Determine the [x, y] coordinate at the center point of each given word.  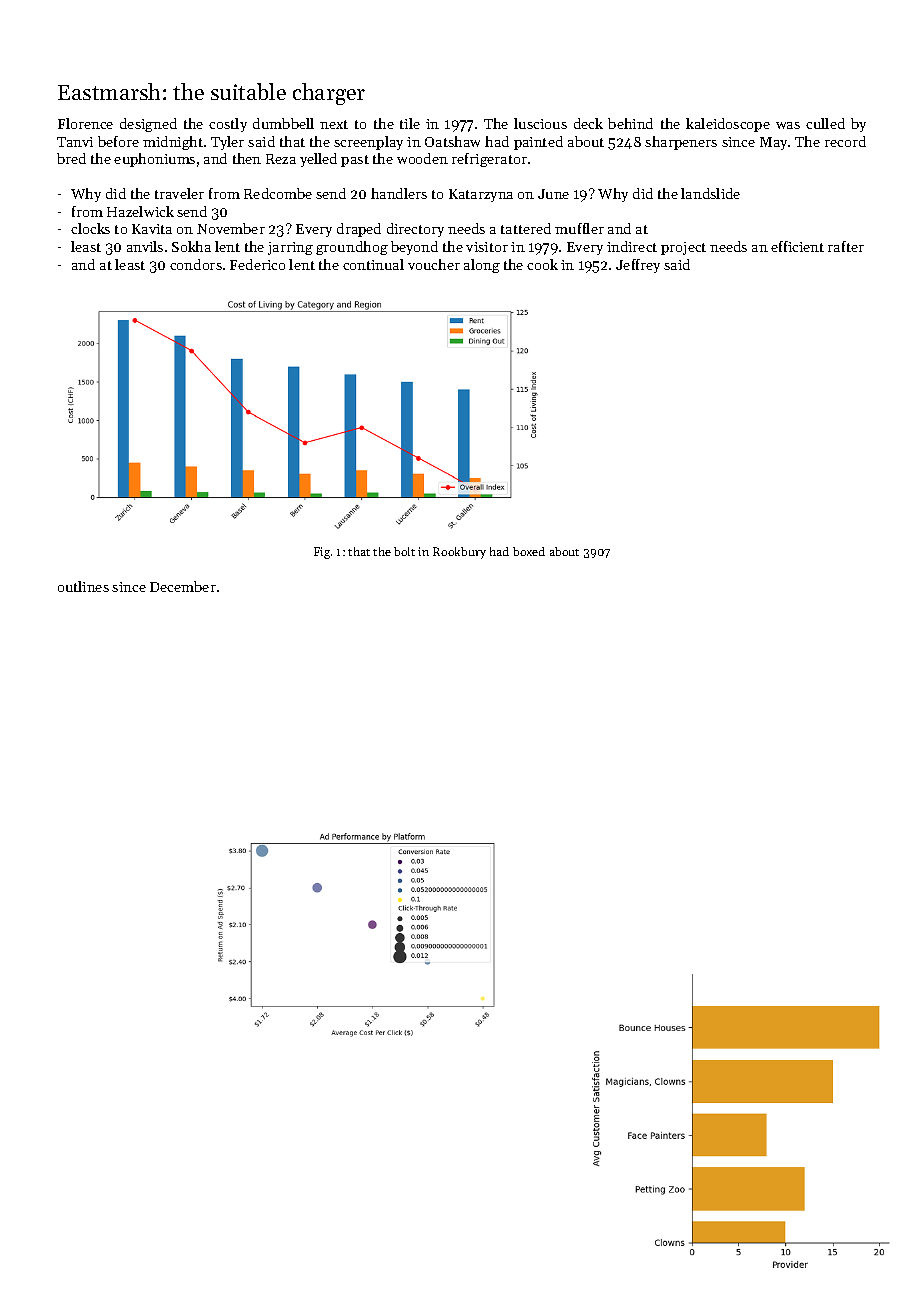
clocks [90, 228]
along [482, 266]
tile [410, 123]
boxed [529, 551]
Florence [85, 123]
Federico [257, 264]
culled [825, 123]
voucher [434, 264]
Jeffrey [638, 266]
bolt [404, 551]
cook [542, 264]
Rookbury [459, 553]
